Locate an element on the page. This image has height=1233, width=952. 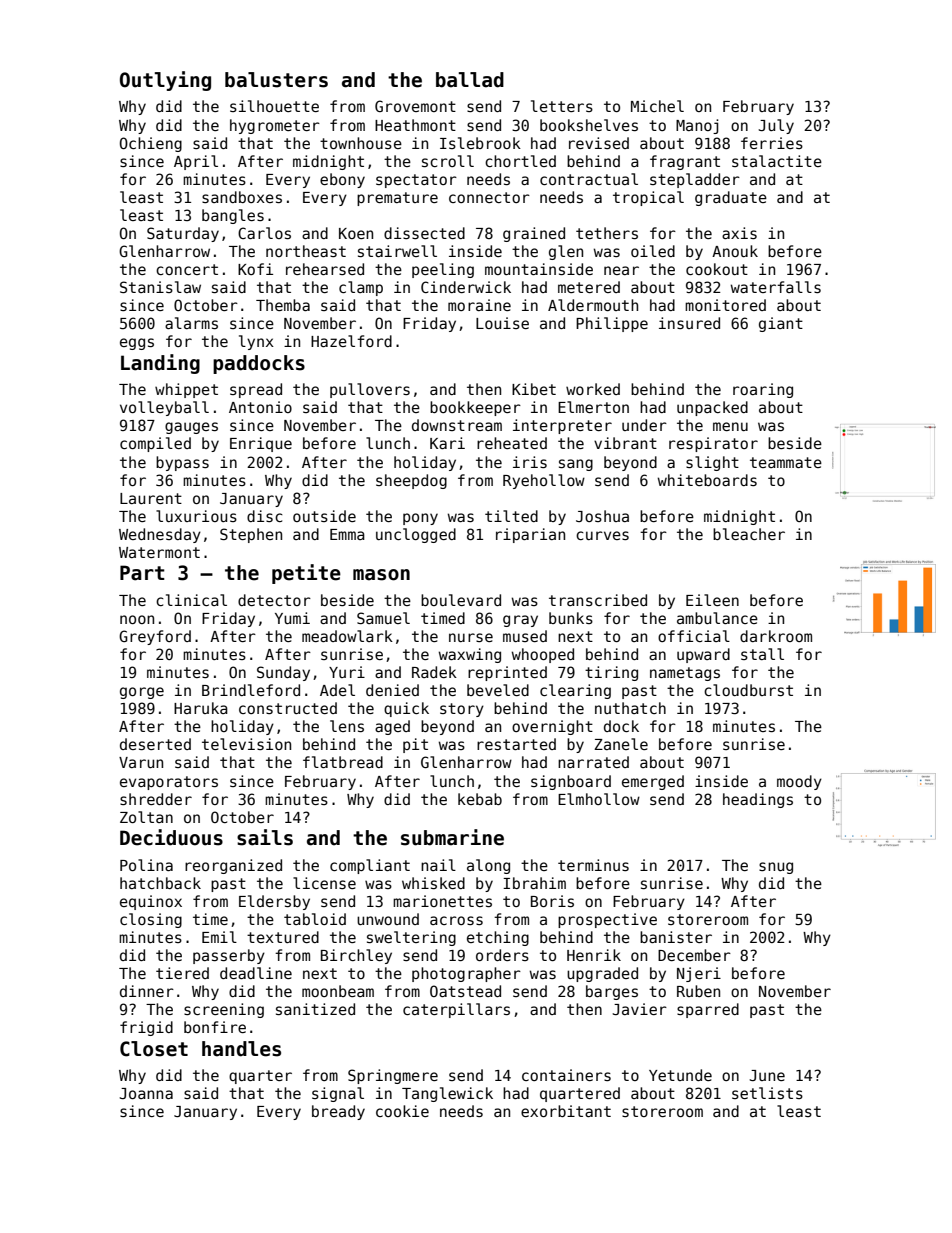
screening is located at coordinates (224, 1010).
